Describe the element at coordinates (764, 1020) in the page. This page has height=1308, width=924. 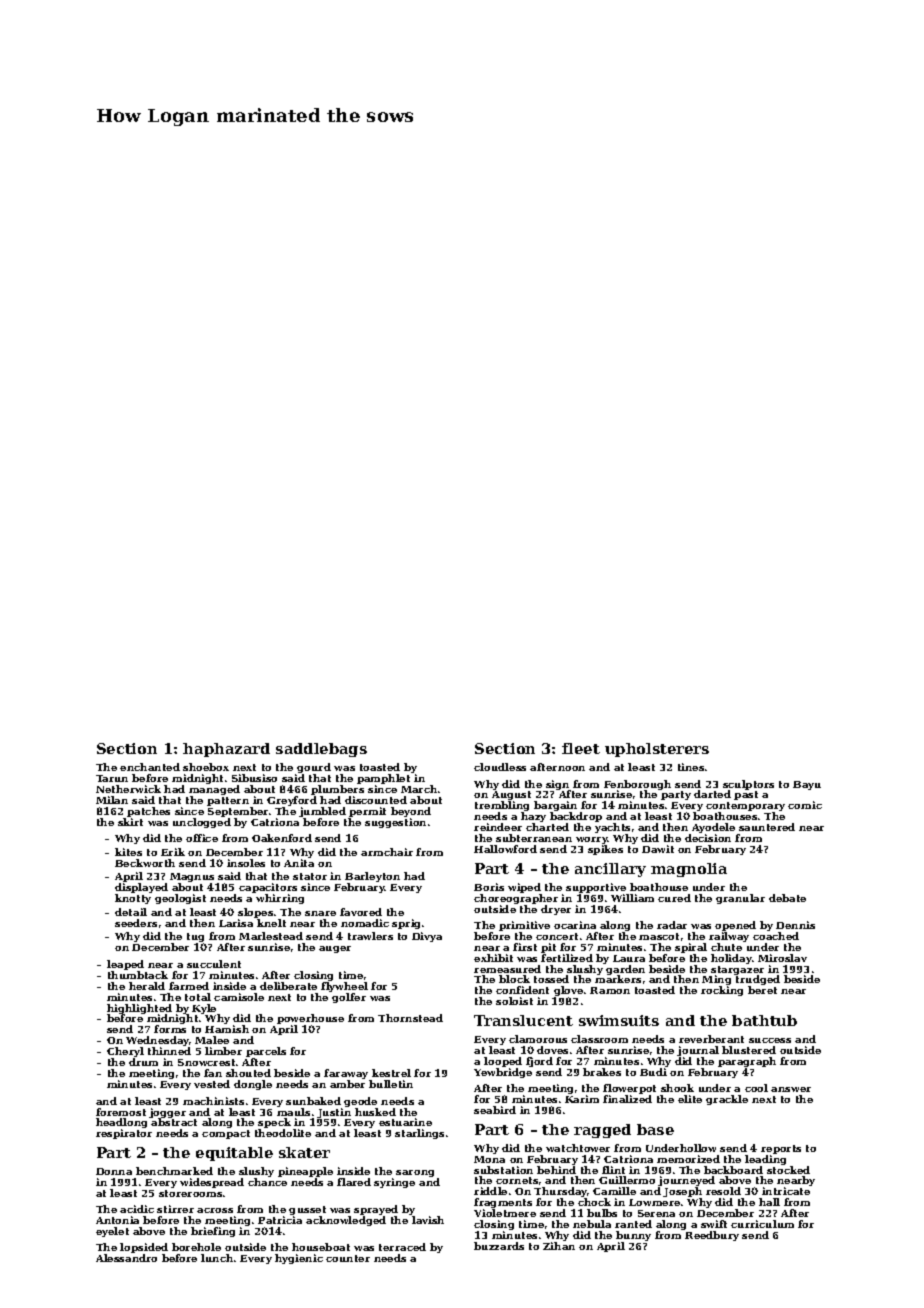
I see `bathtub` at that location.
